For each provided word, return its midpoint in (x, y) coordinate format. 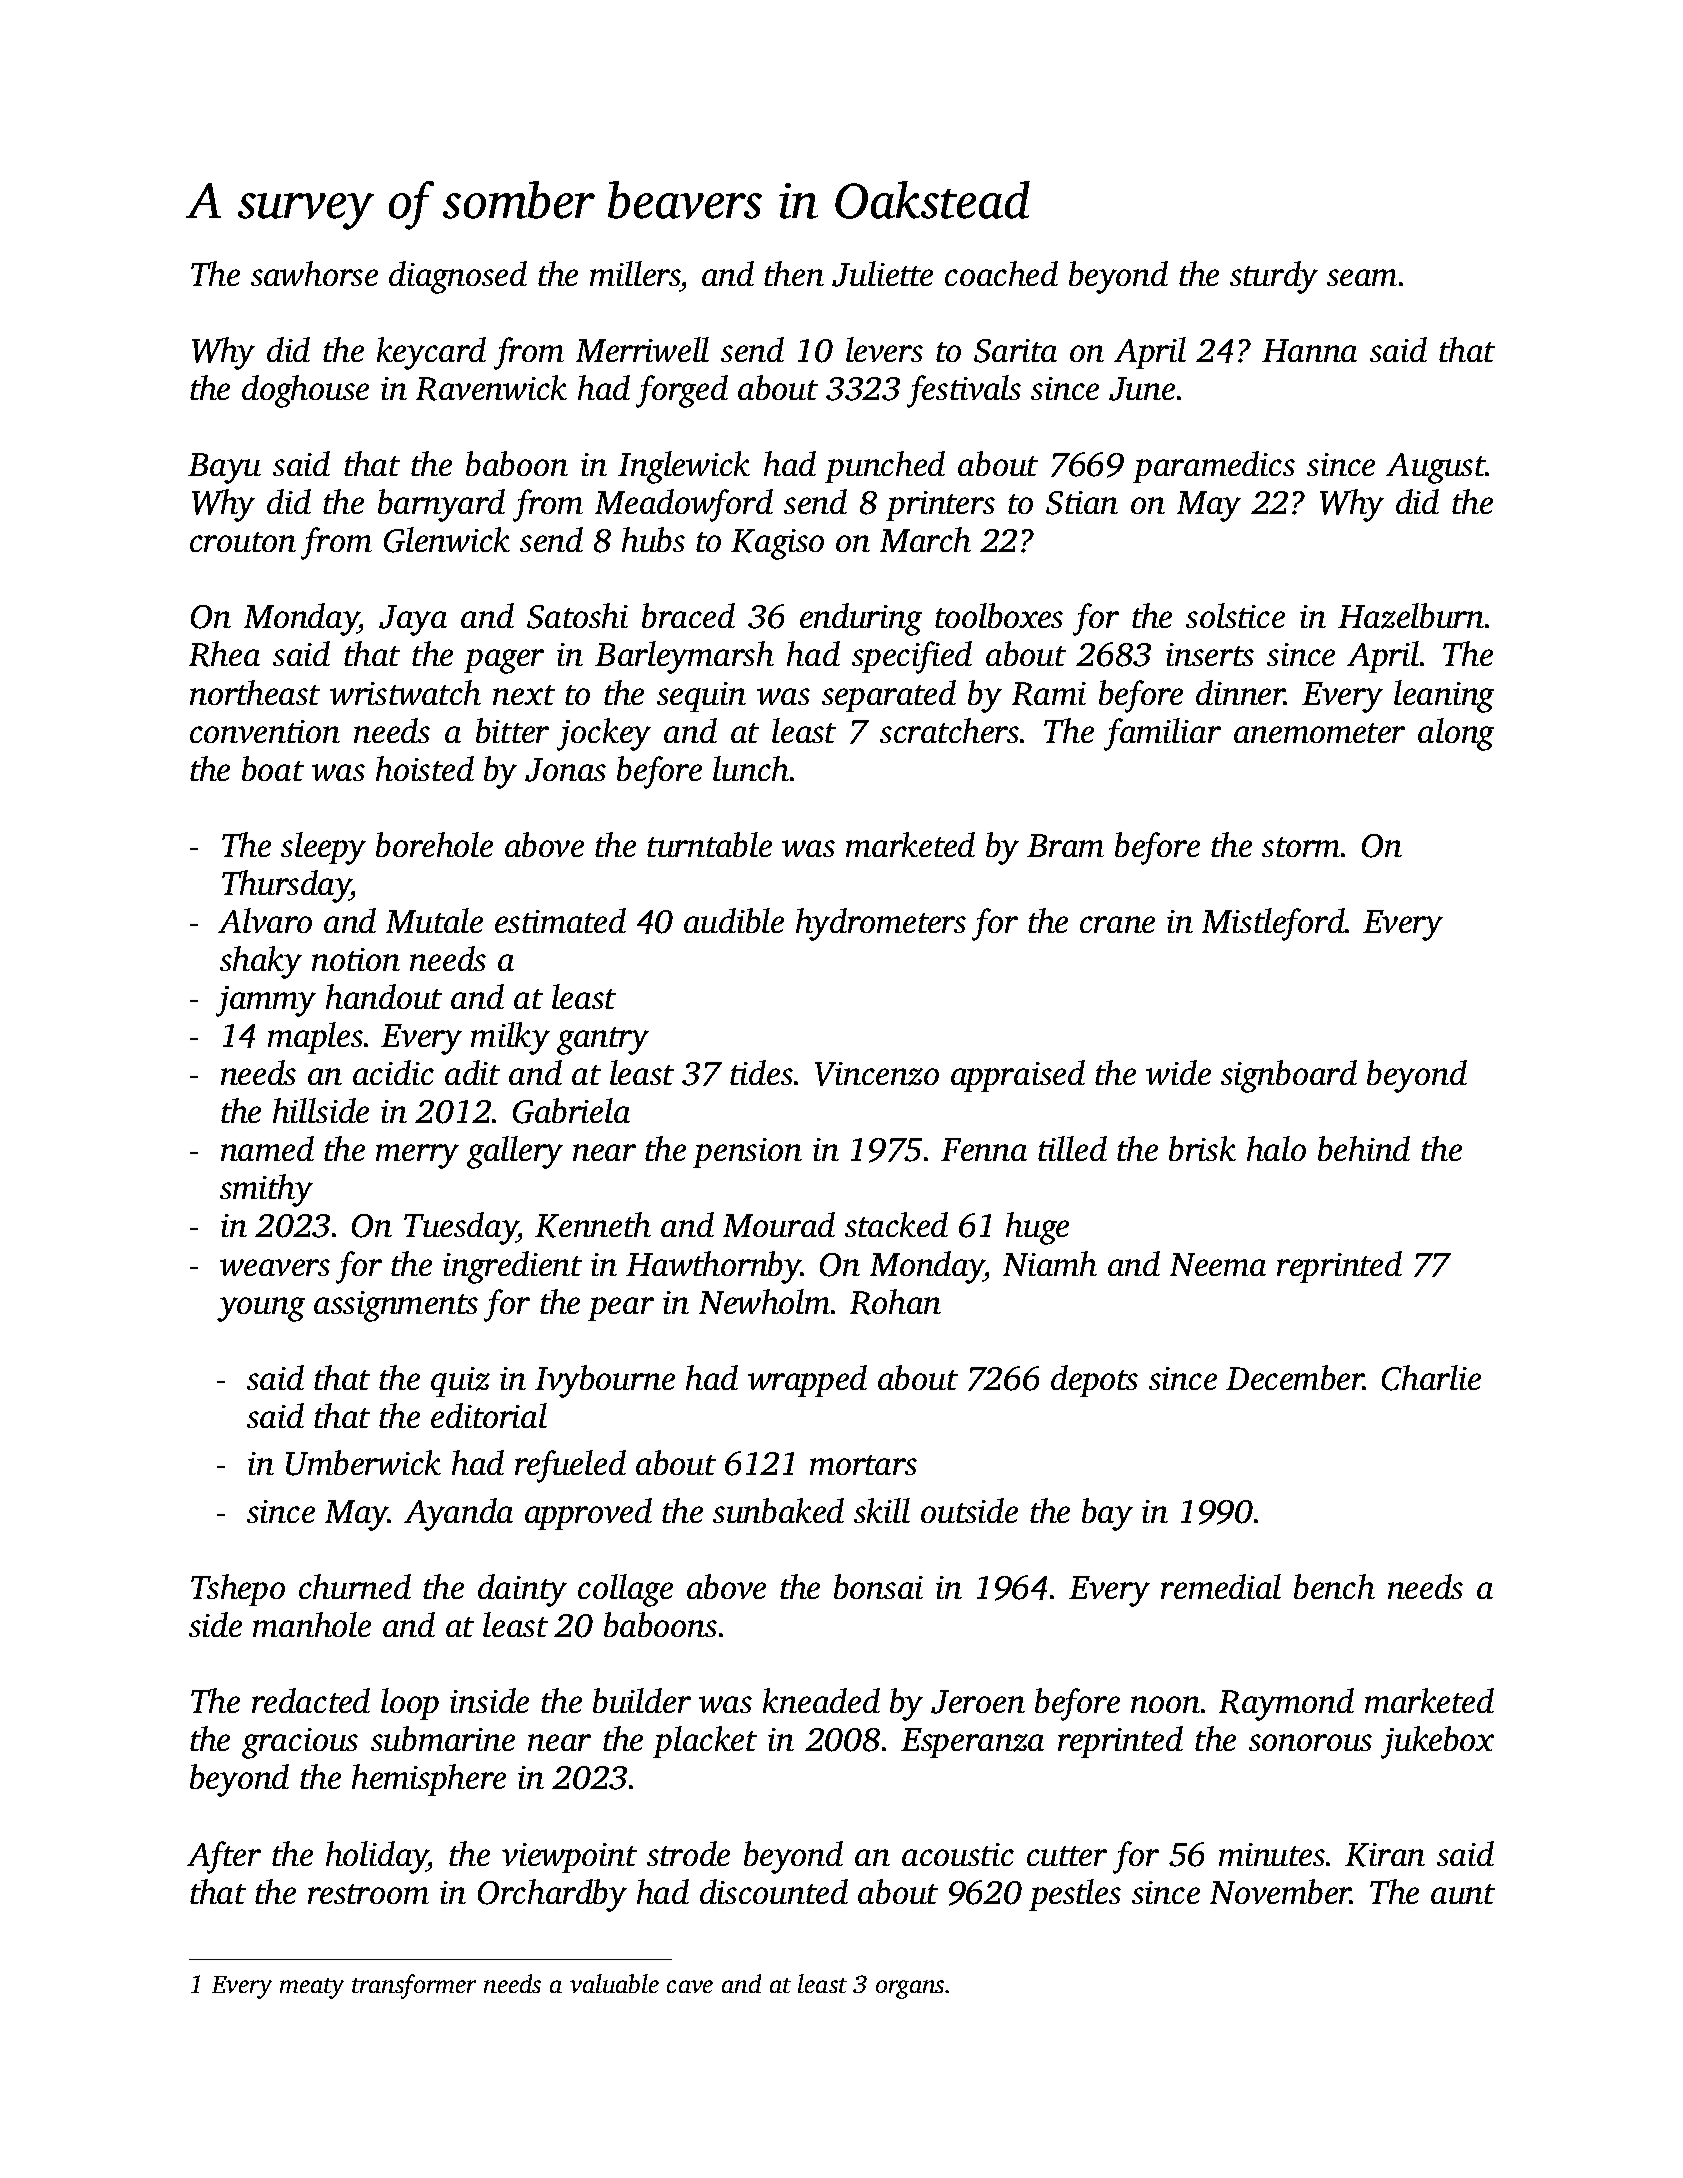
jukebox (1437, 1742)
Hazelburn (1411, 616)
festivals (964, 391)
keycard (431, 353)
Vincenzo (877, 1074)
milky (510, 1038)
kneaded (821, 1700)
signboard (1289, 1076)
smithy (266, 1190)
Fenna (984, 1149)
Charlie (1431, 1378)
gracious (300, 1743)
